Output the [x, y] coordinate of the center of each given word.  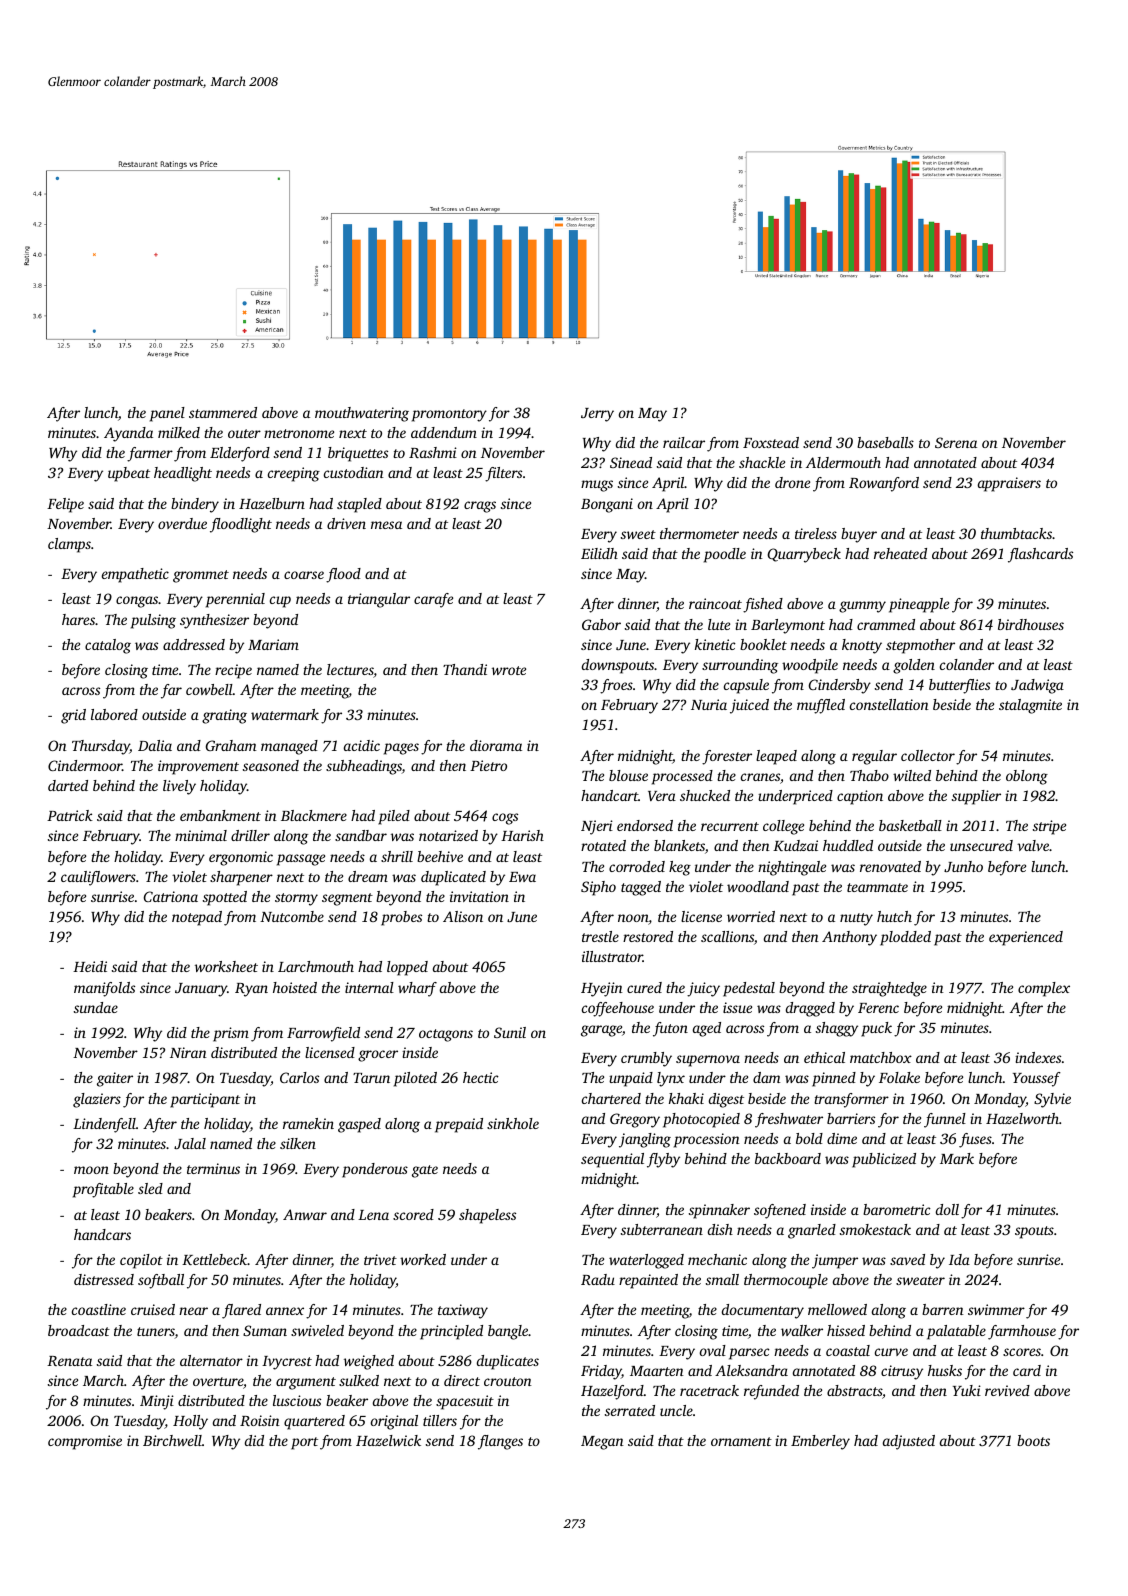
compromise [85, 1442]
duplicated [453, 878]
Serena [956, 442]
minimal [201, 835]
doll [947, 1209]
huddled [848, 845]
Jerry [597, 415]
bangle [508, 1332]
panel [167, 414]
